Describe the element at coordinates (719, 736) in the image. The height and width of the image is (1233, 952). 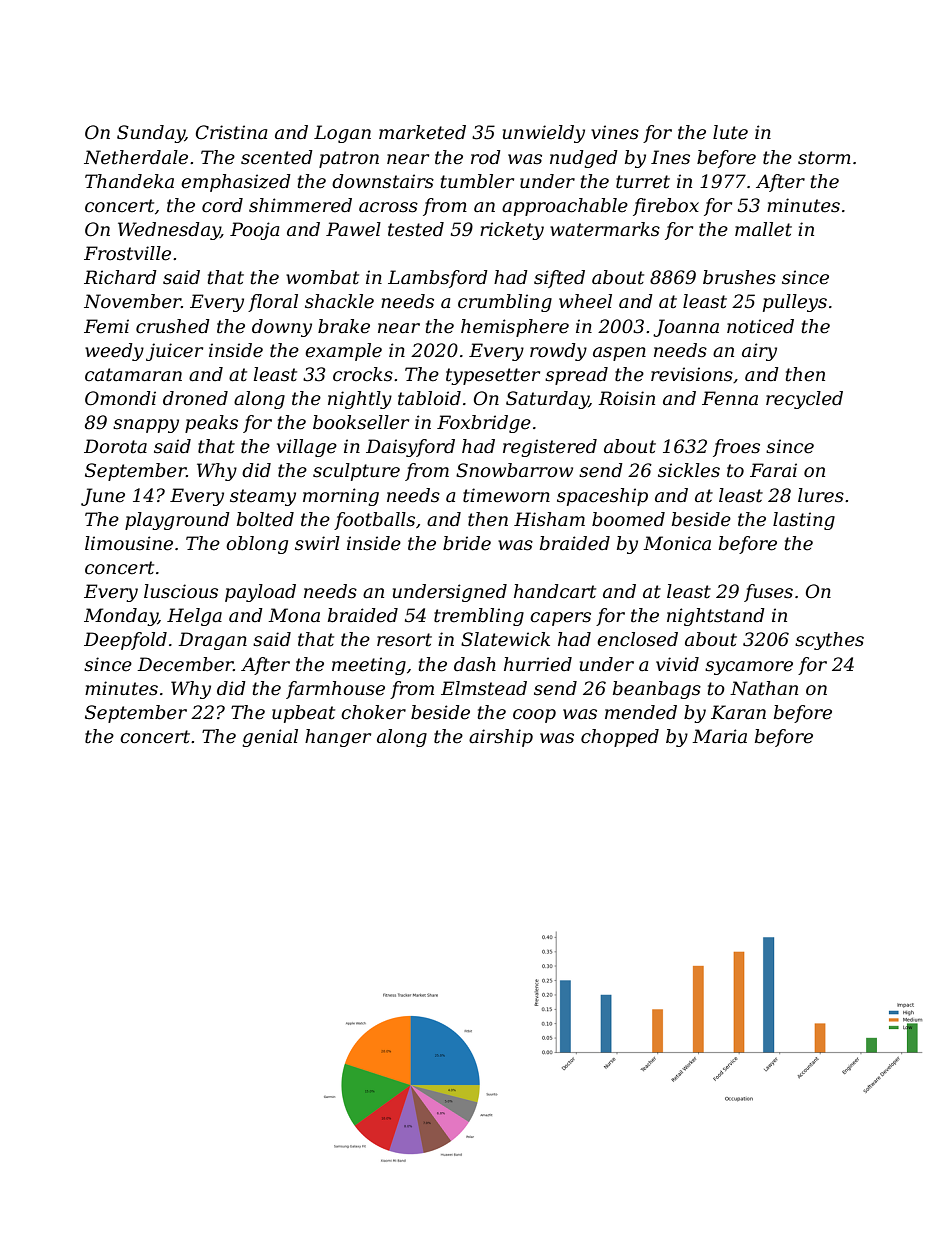
I see `Maria` at that location.
